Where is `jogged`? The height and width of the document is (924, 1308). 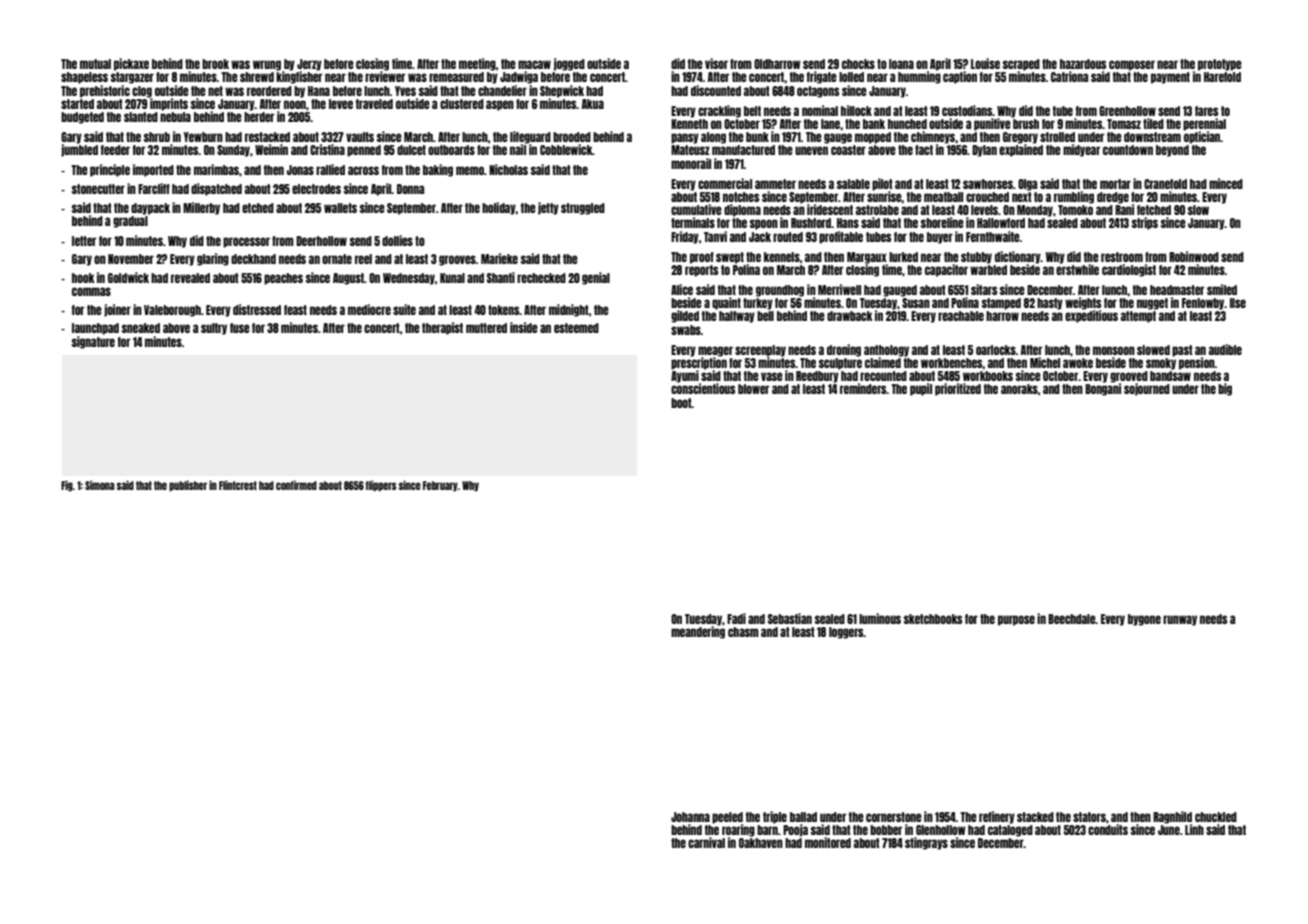
jogged is located at coordinates (569, 64).
